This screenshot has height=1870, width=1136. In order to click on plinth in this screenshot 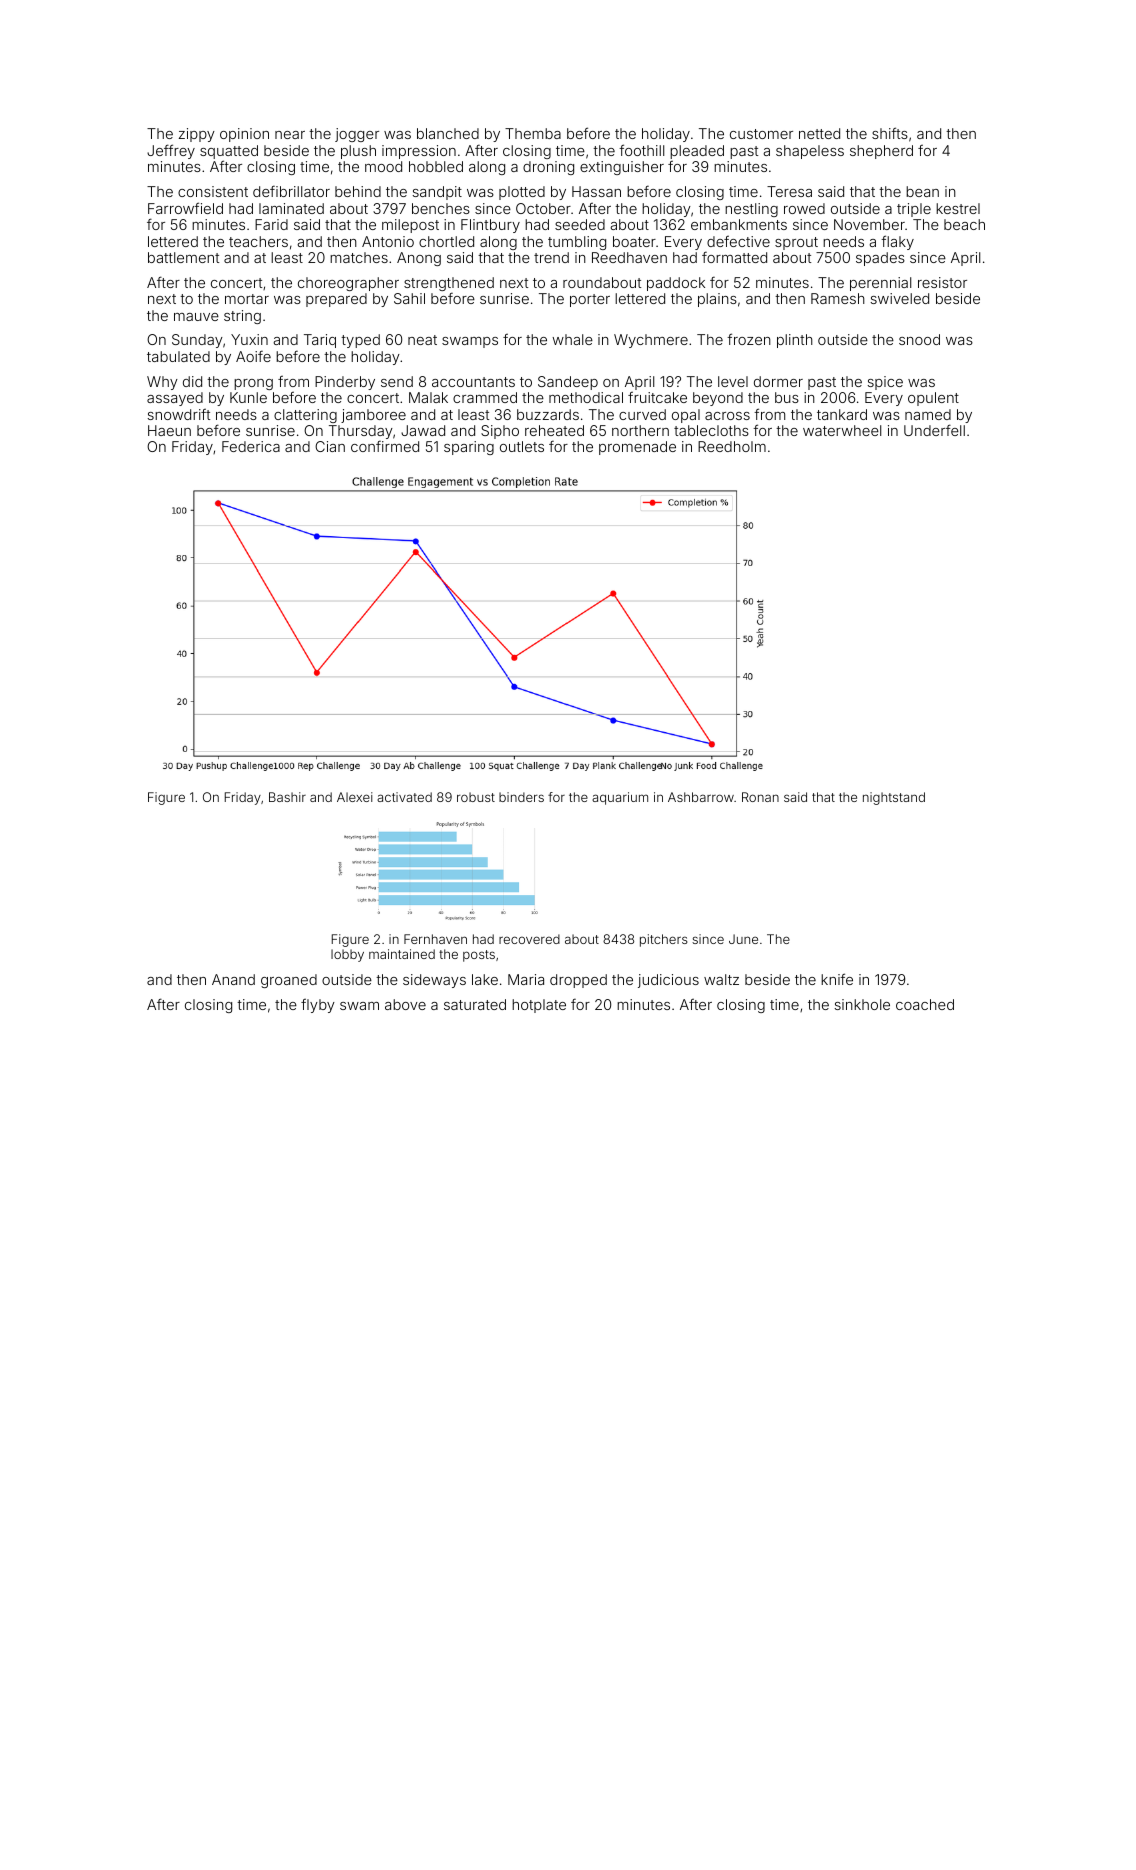, I will do `click(795, 341)`.
